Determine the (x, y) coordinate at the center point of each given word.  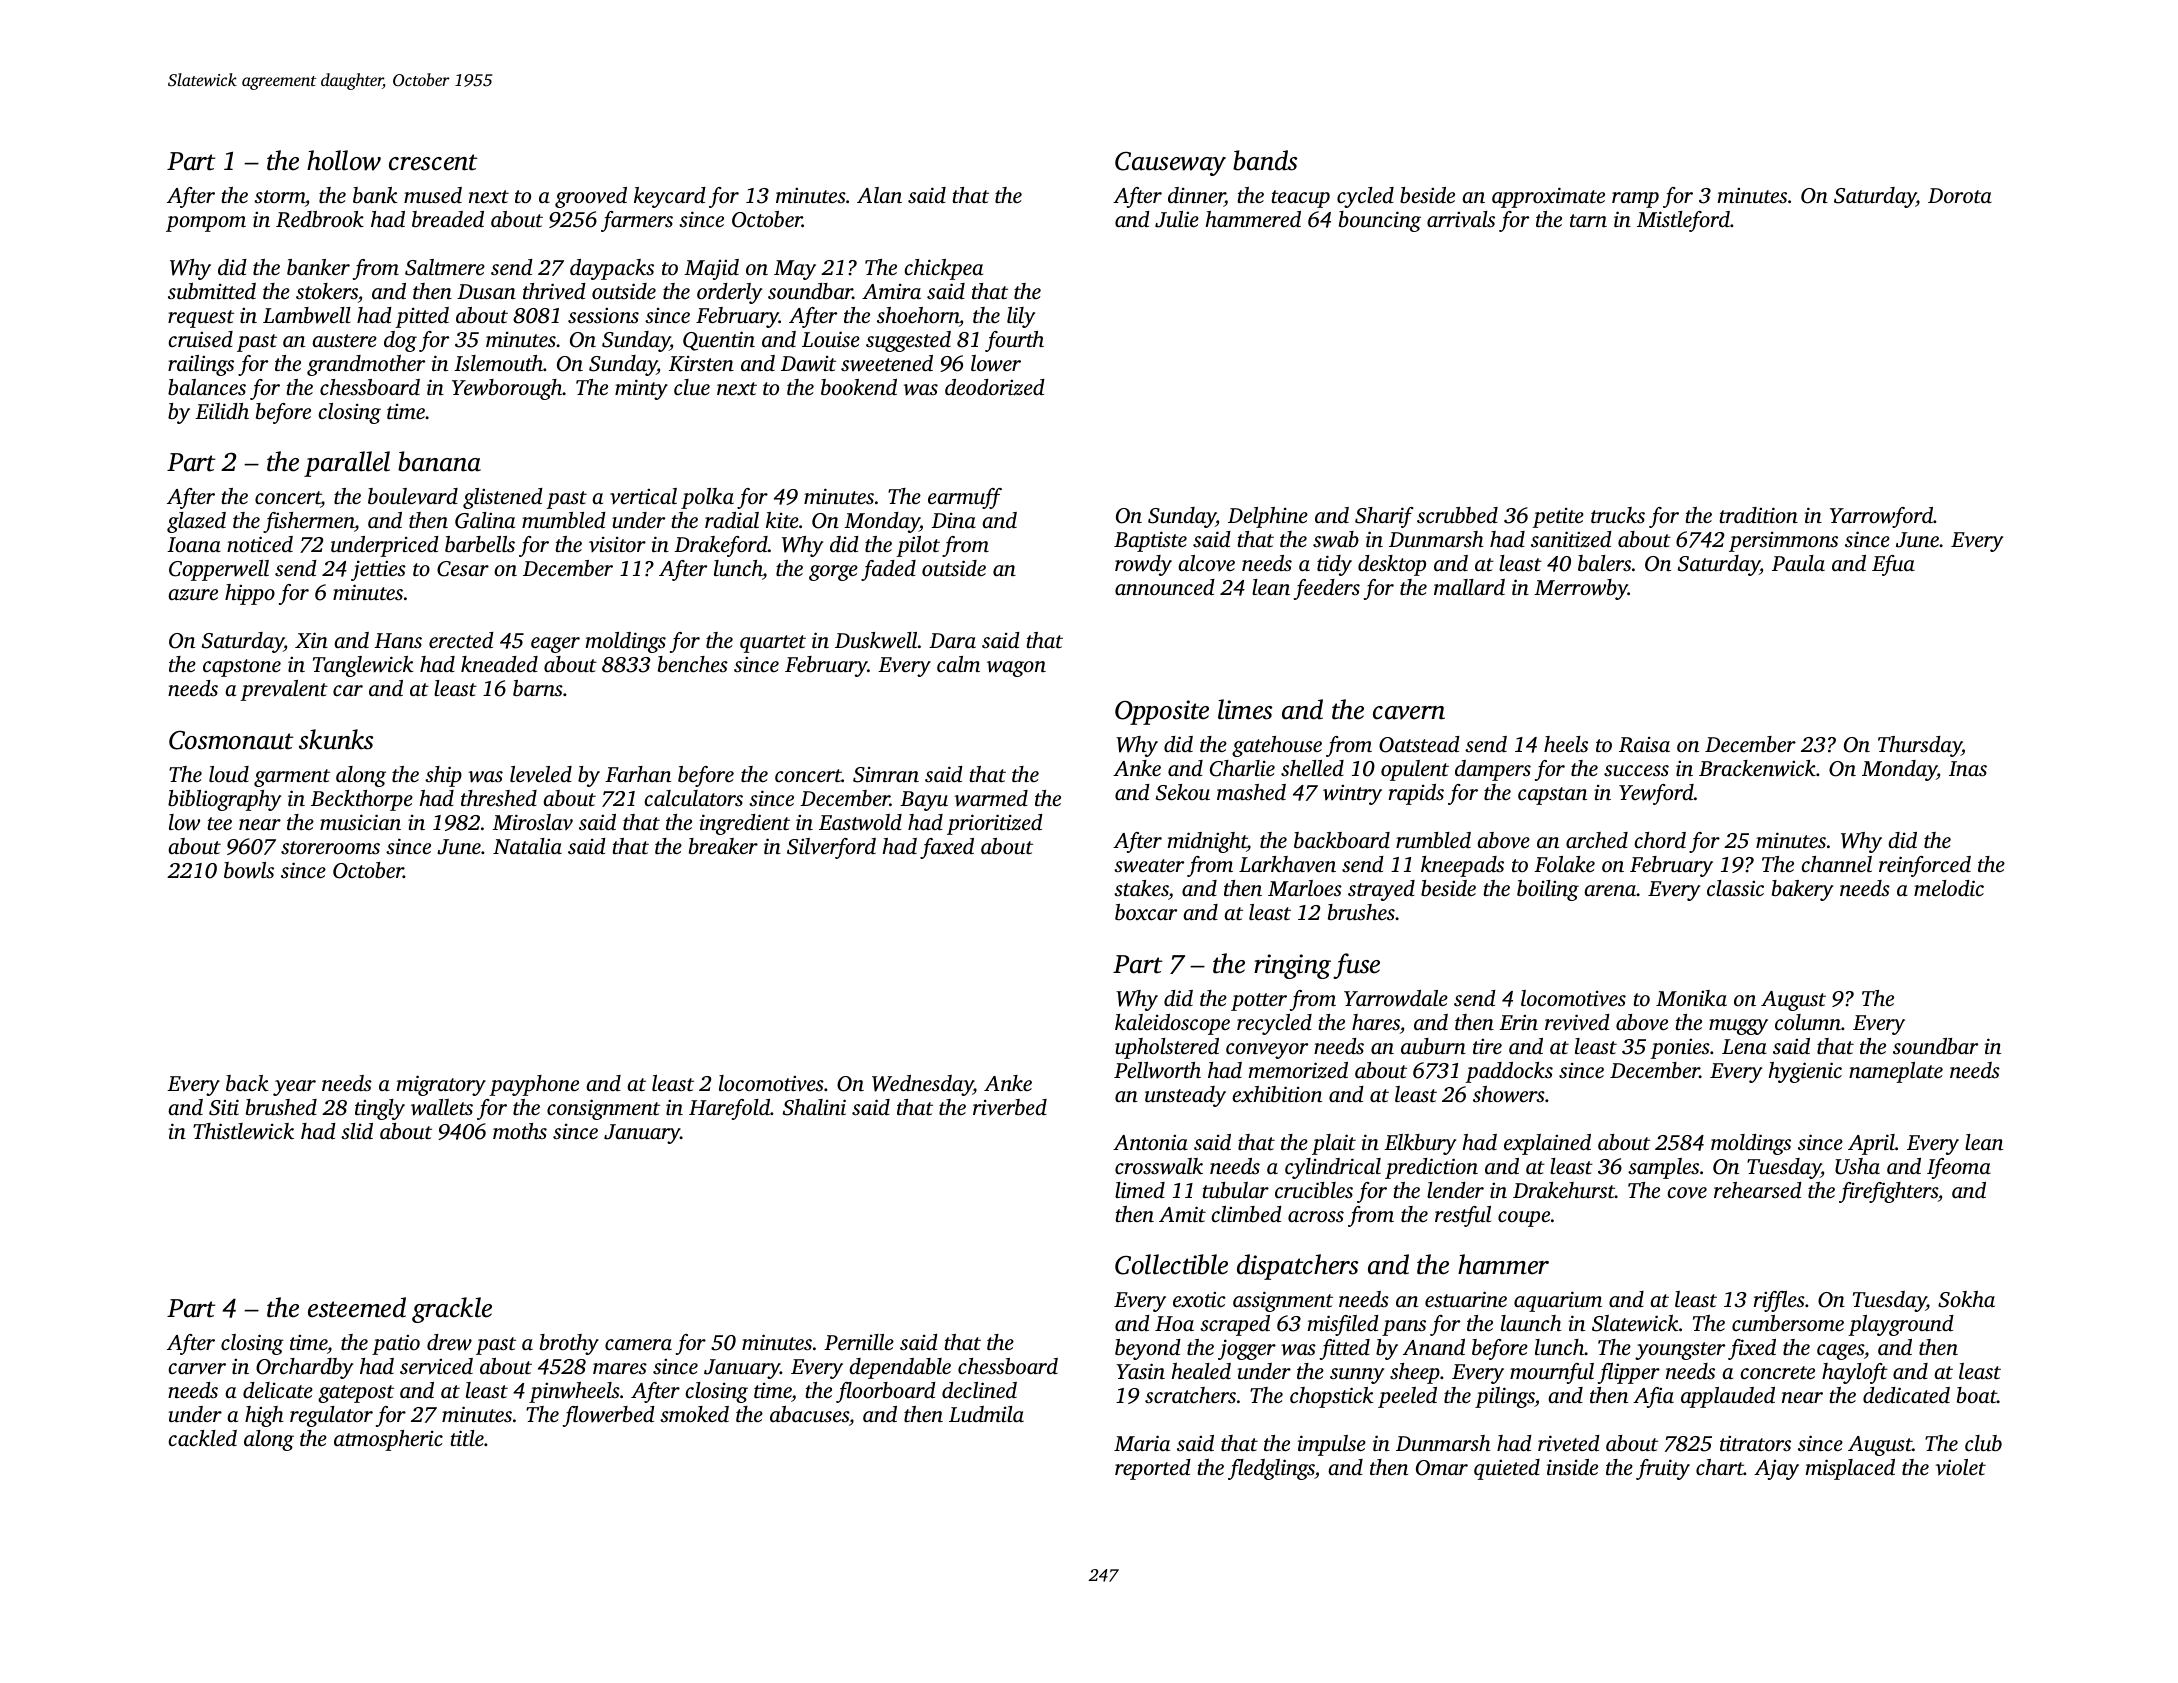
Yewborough (507, 389)
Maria (1142, 1443)
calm (958, 664)
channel (1836, 864)
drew (449, 1342)
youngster (1680, 1351)
